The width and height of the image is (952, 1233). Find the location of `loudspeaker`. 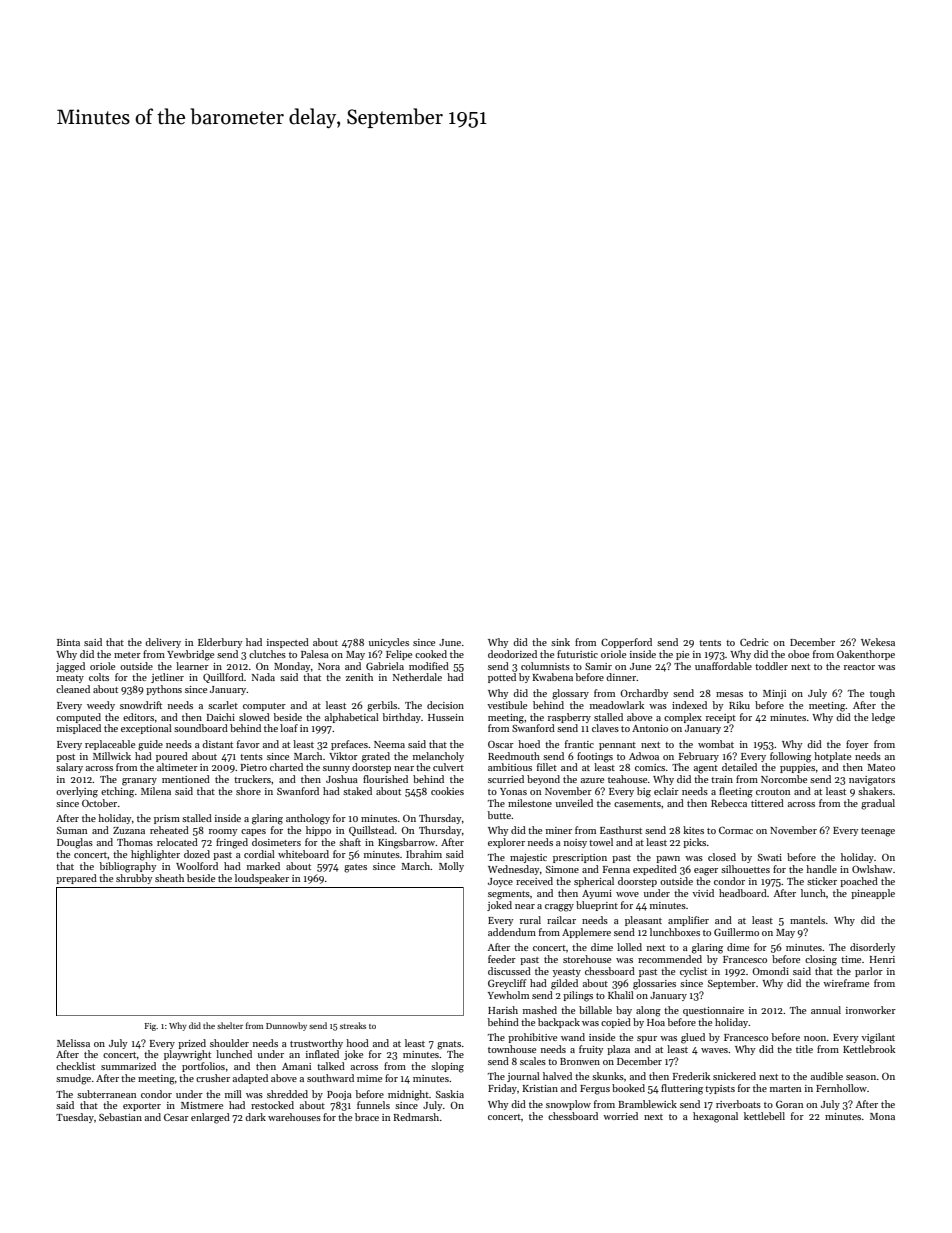

loudspeaker is located at coordinates (262, 879).
